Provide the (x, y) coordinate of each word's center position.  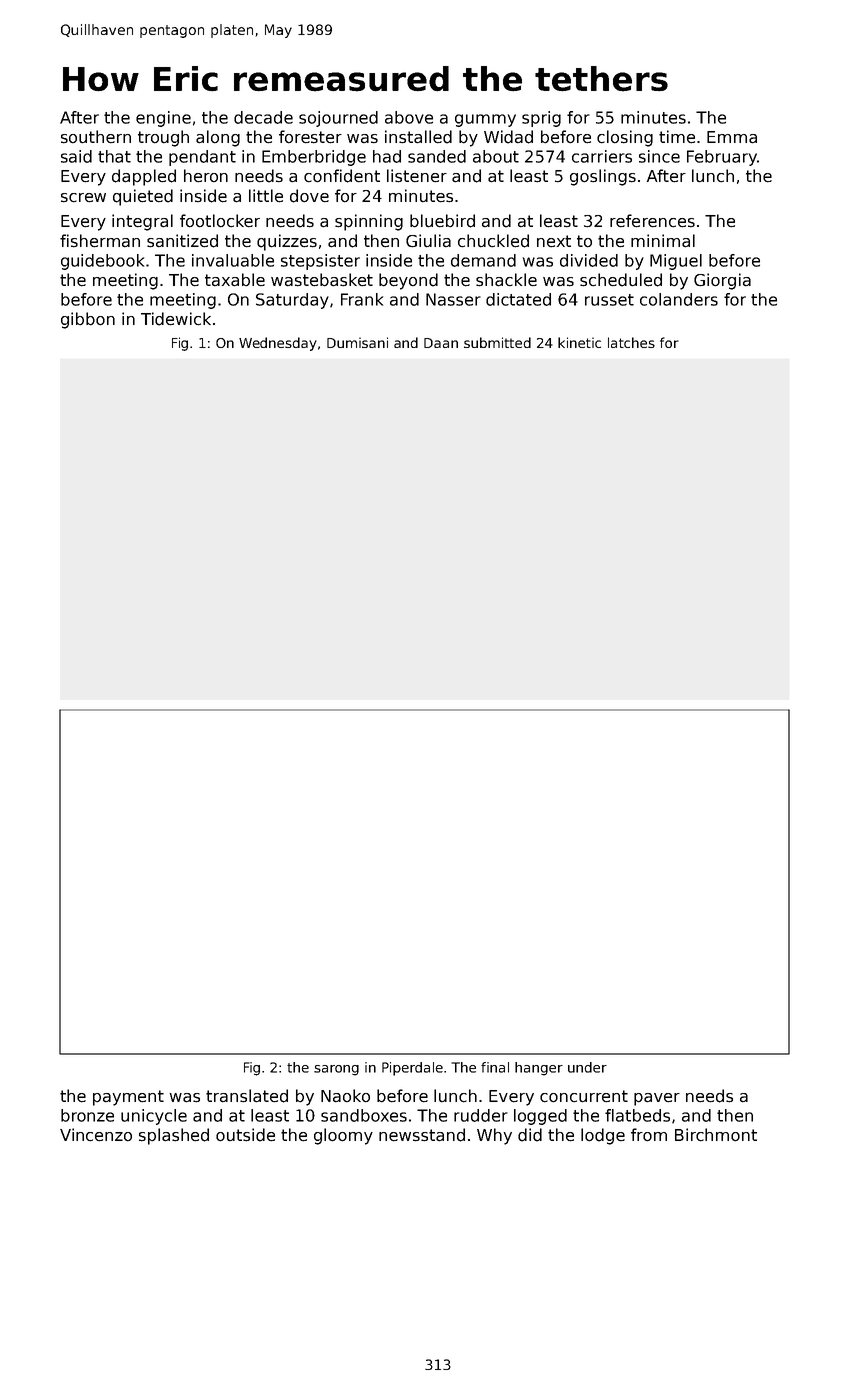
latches (631, 342)
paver (657, 1099)
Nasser (453, 299)
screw (83, 198)
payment (128, 1098)
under (587, 1067)
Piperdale (412, 1069)
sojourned (338, 119)
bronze (87, 1115)
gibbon (88, 320)
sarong (336, 1070)
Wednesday (278, 344)
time (677, 137)
